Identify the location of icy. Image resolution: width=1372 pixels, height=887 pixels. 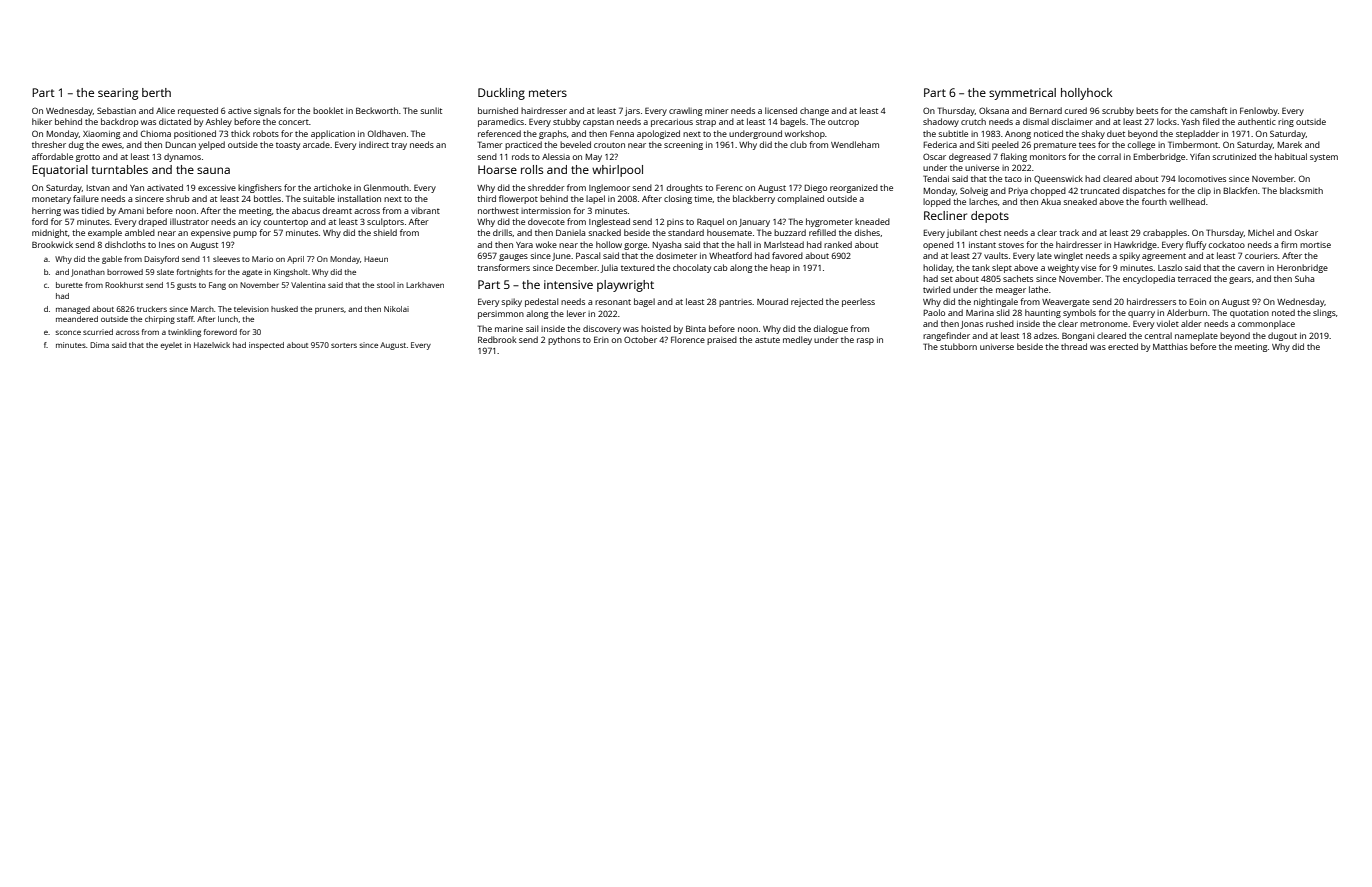
(256, 223).
